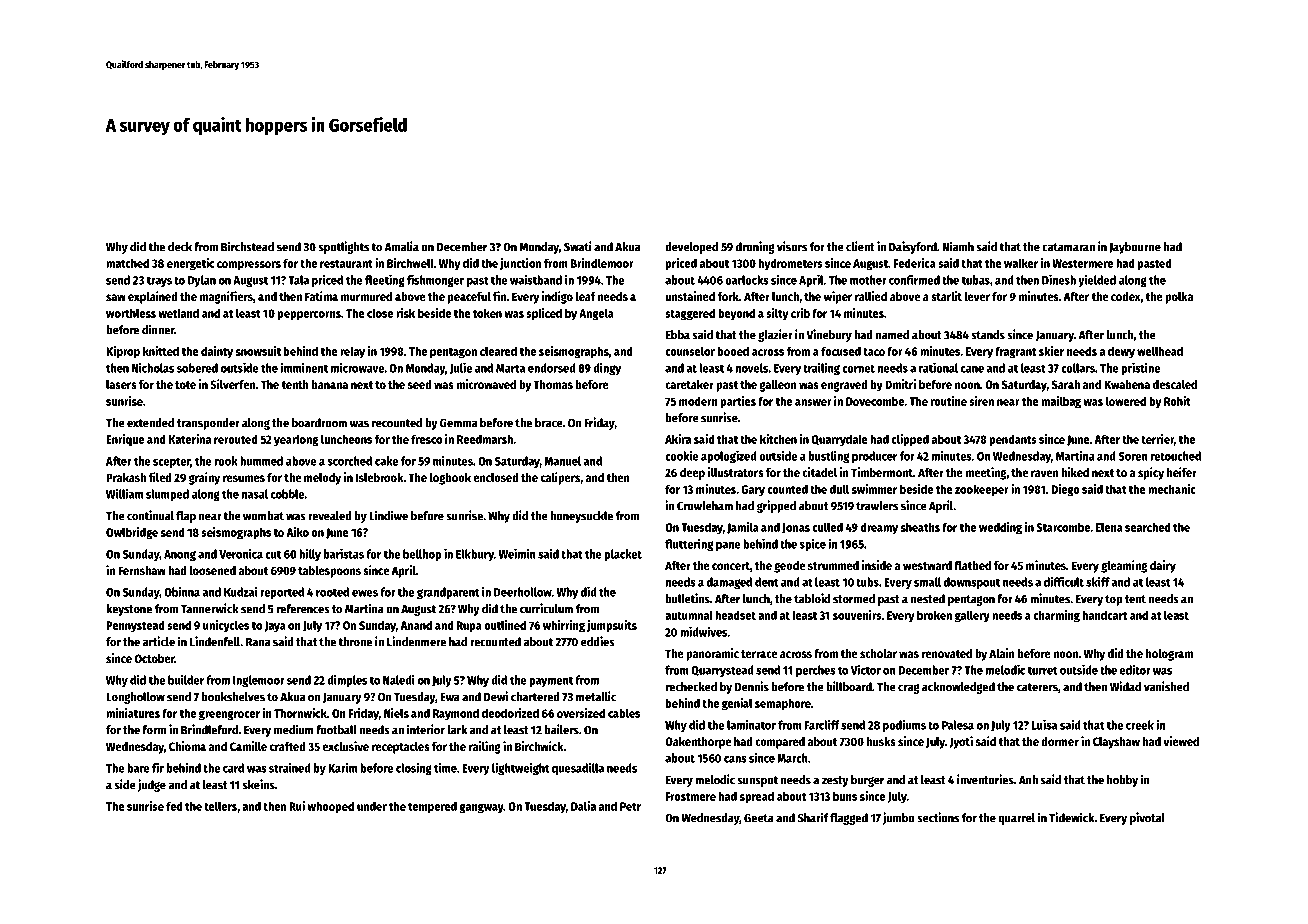  I want to click on Sharif, so click(813, 817).
